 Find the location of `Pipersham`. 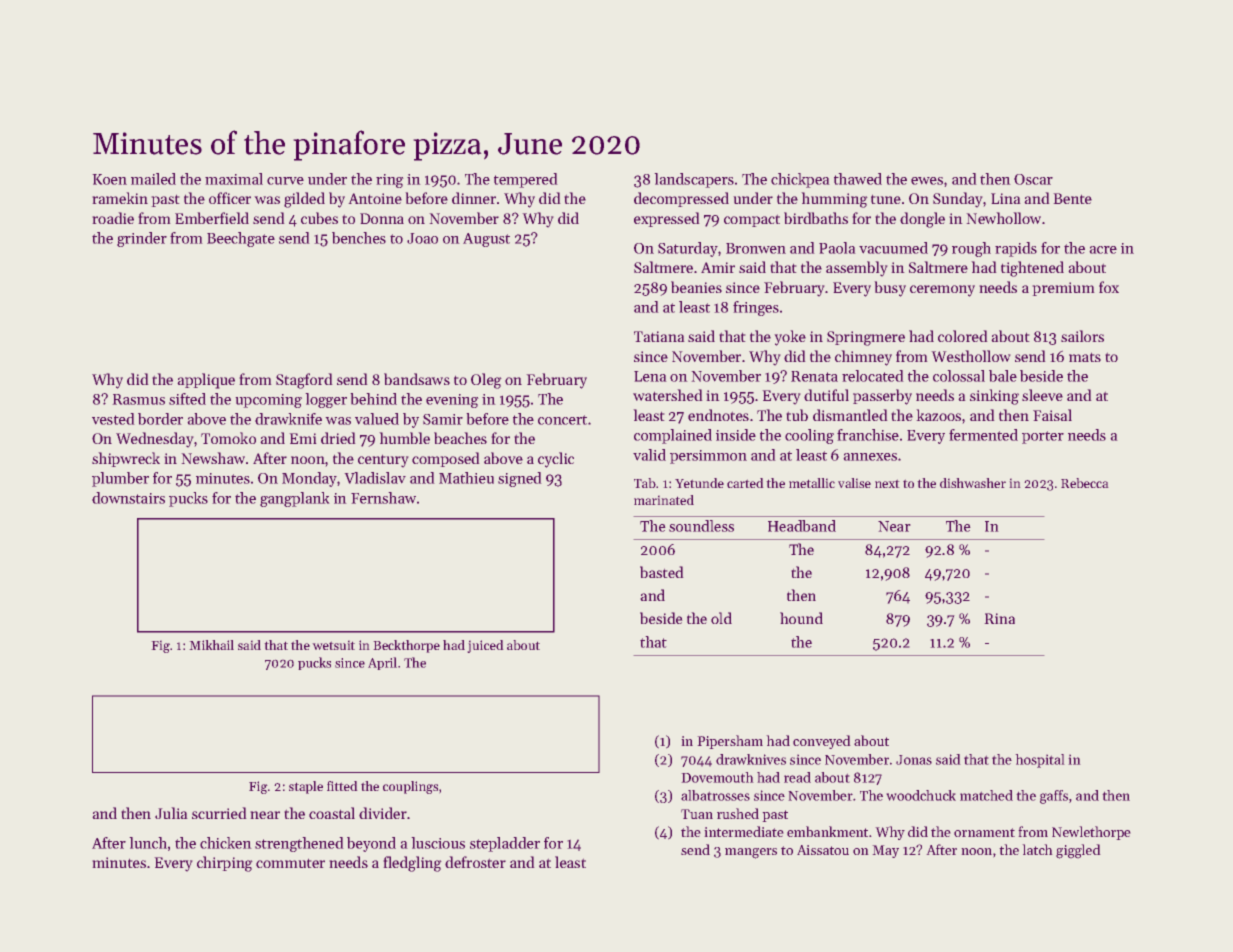

Pipersham is located at coordinates (730, 742).
